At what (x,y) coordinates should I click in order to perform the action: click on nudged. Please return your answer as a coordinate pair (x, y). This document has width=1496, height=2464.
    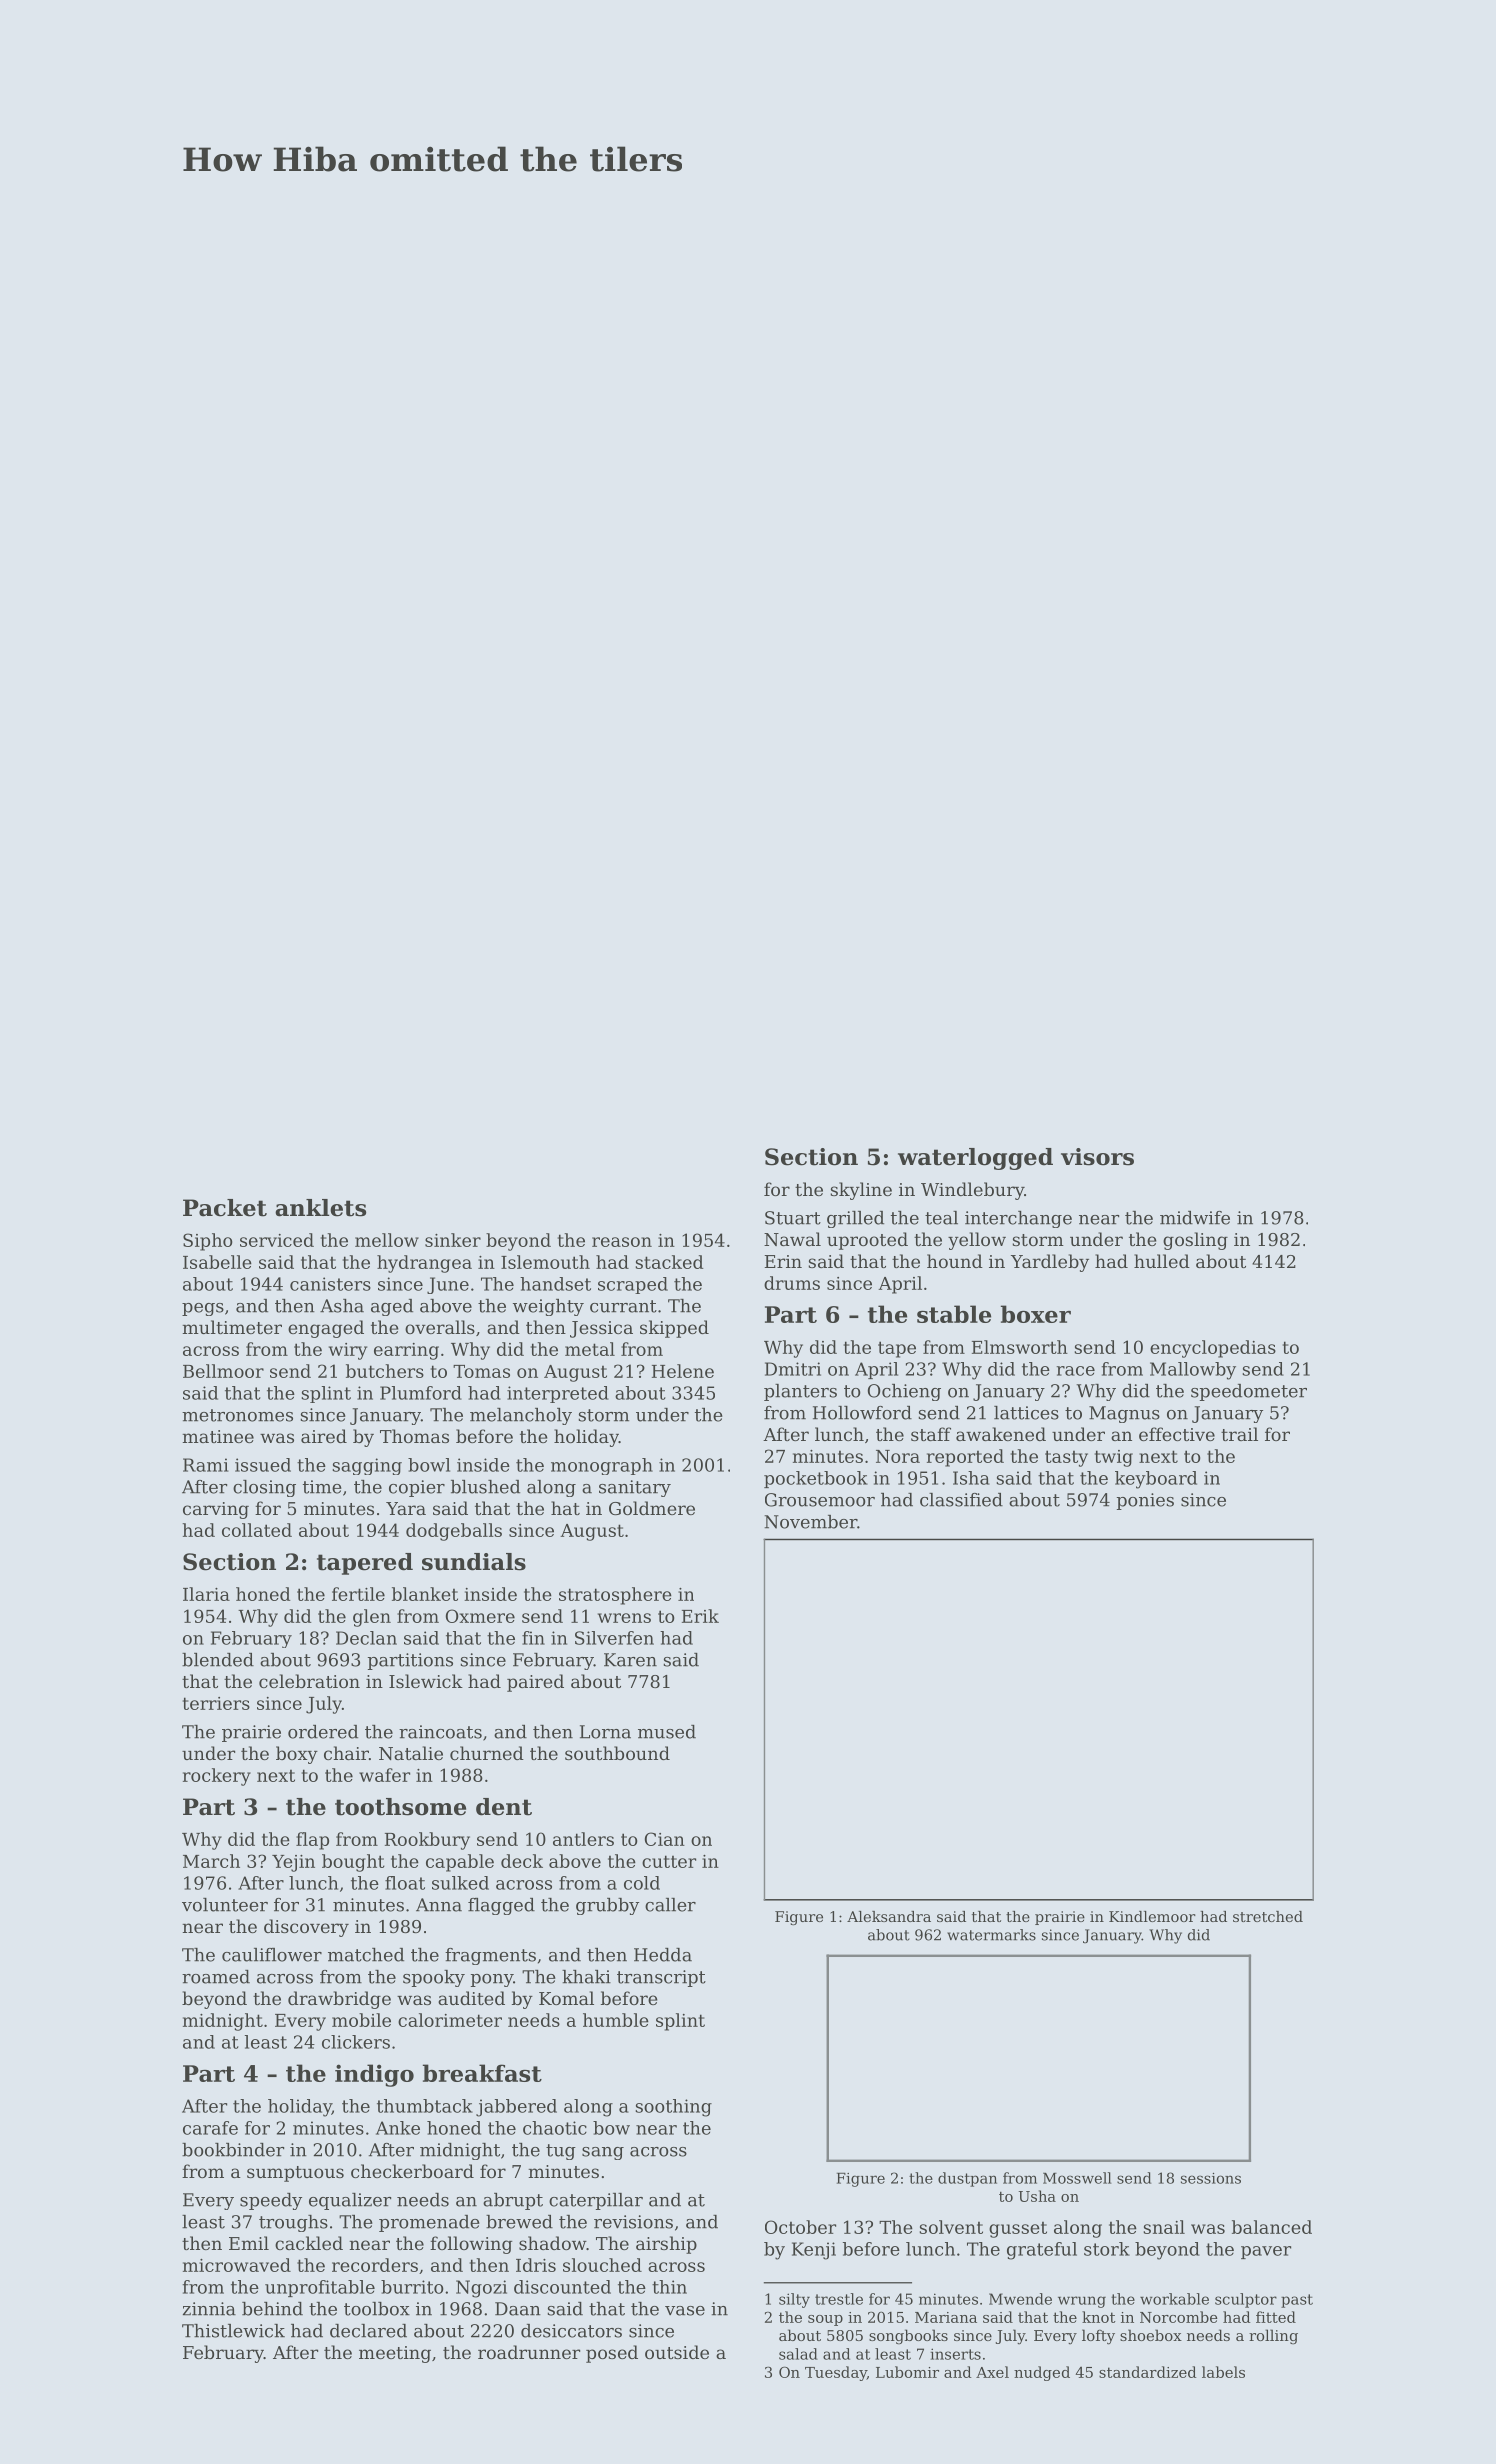
    Looking at the image, I should click on (1042, 2373).
